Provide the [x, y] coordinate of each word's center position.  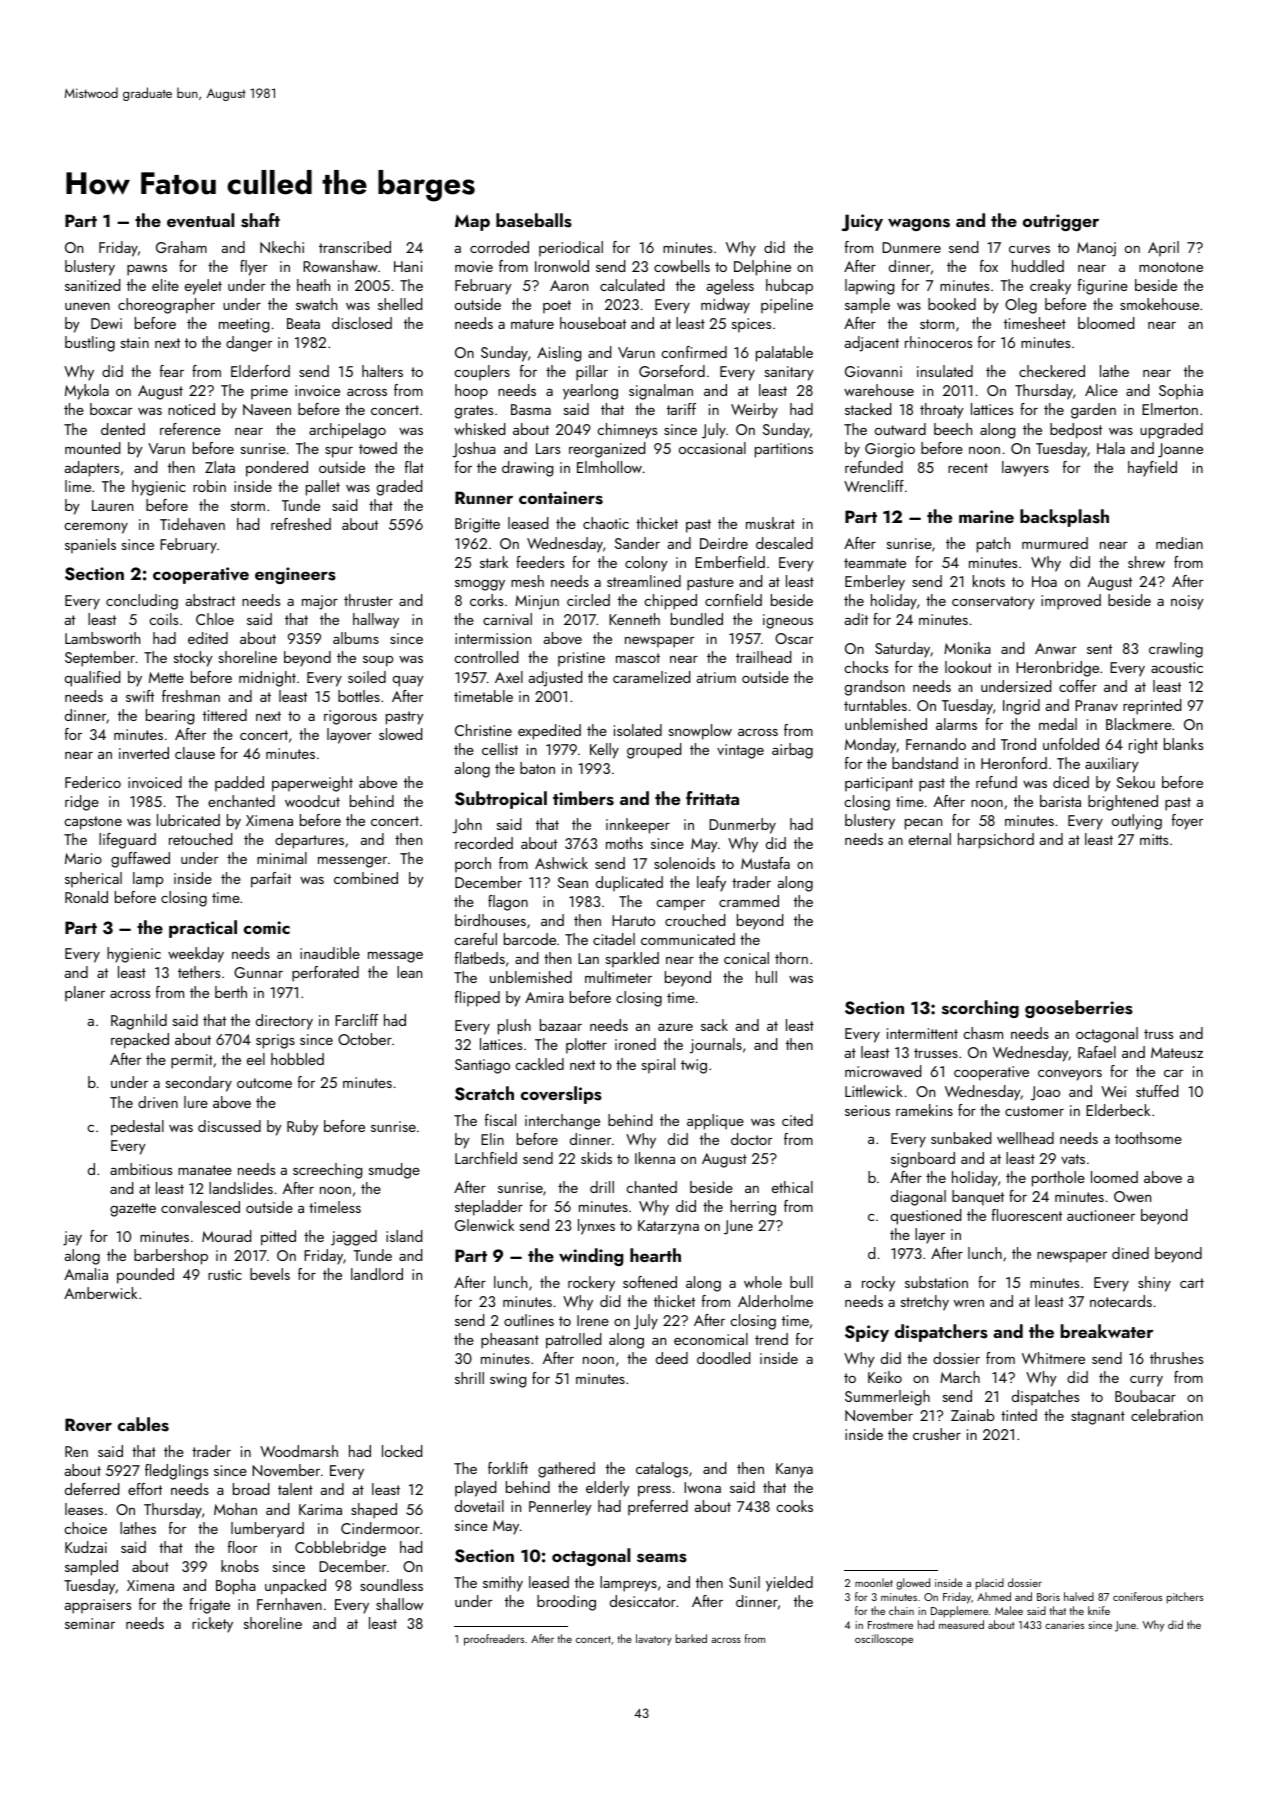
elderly [608, 1489]
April [1163, 249]
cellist [500, 749]
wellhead [1025, 1138]
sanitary [789, 373]
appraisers [98, 1606]
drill [602, 1187]
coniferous [1137, 1596]
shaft [260, 220]
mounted [92, 448]
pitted [278, 1238]
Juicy [862, 222]
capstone [93, 823]
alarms [956, 724]
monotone [1171, 267]
